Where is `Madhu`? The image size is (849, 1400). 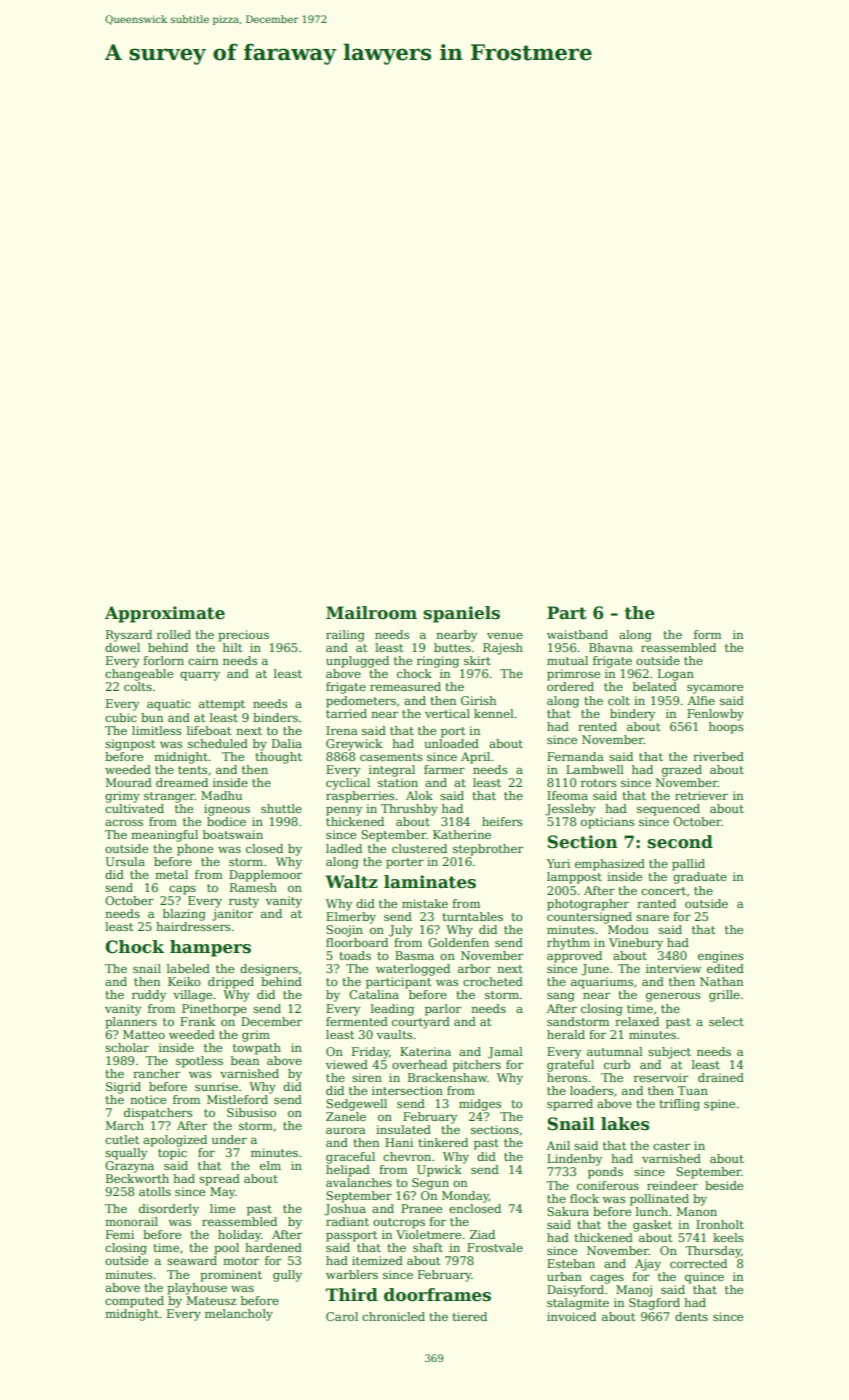
Madhu is located at coordinates (221, 795).
